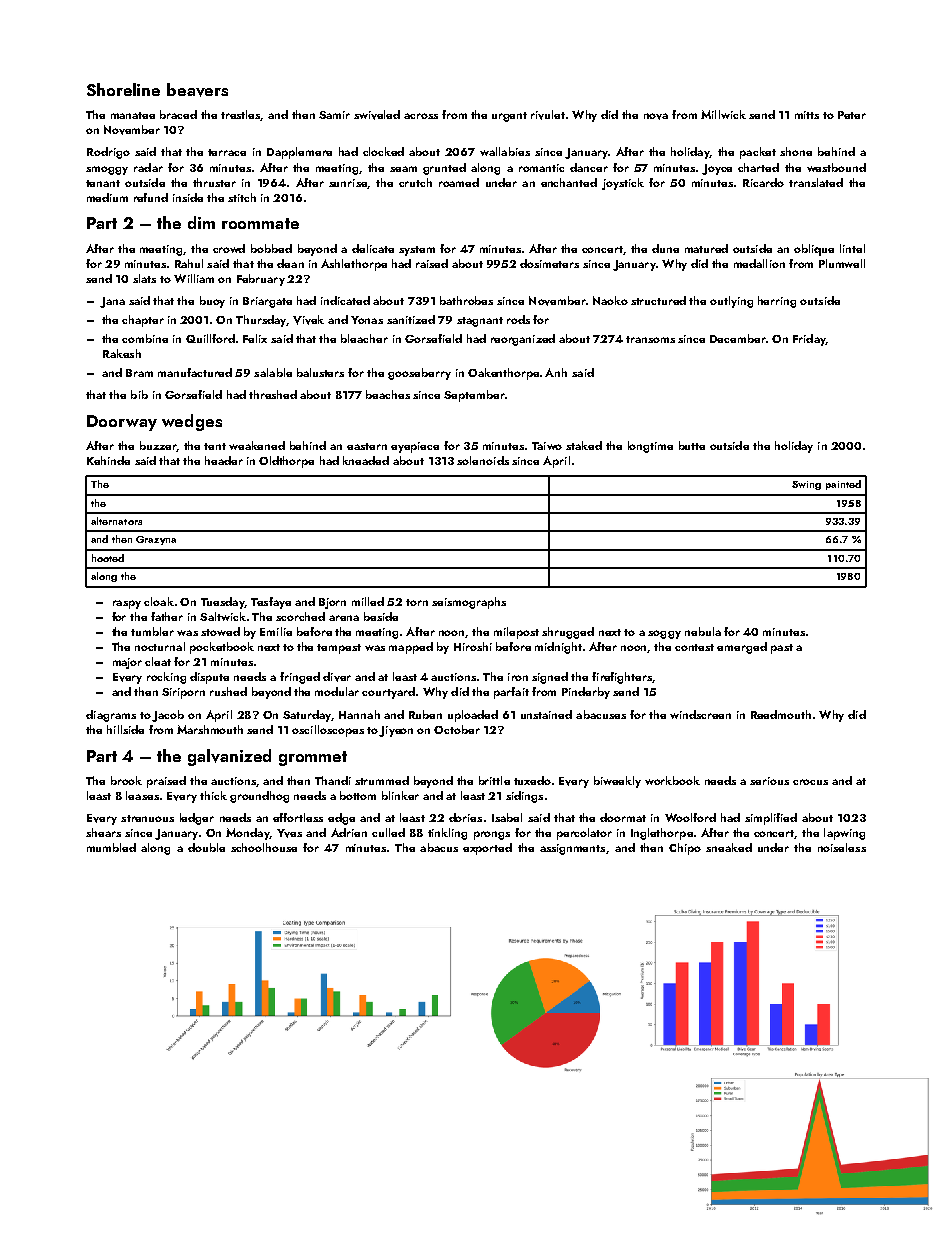 This screenshot has width=952, height=1233. I want to click on dosimeters, so click(549, 263).
